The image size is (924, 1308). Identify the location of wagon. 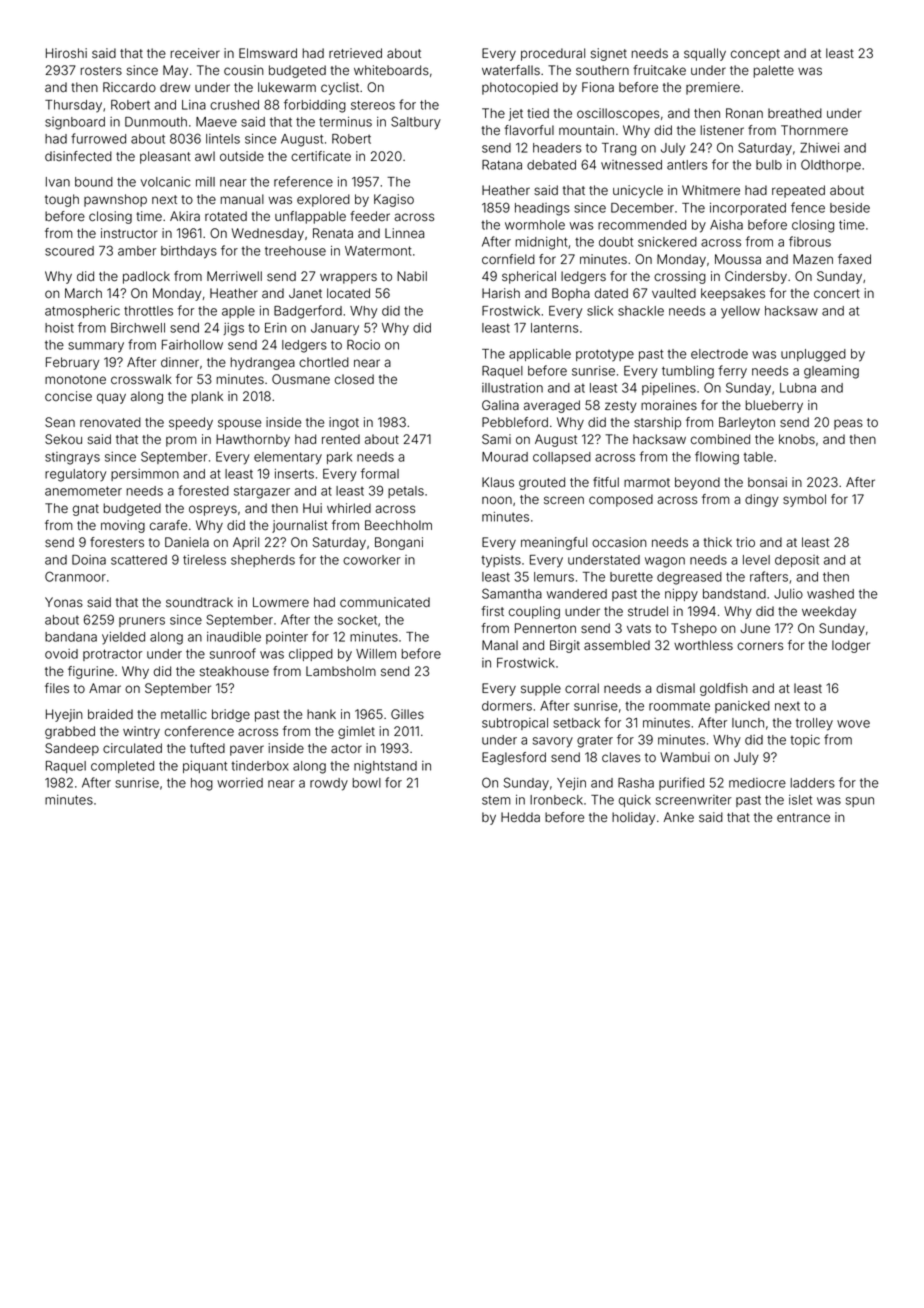
(665, 562).
